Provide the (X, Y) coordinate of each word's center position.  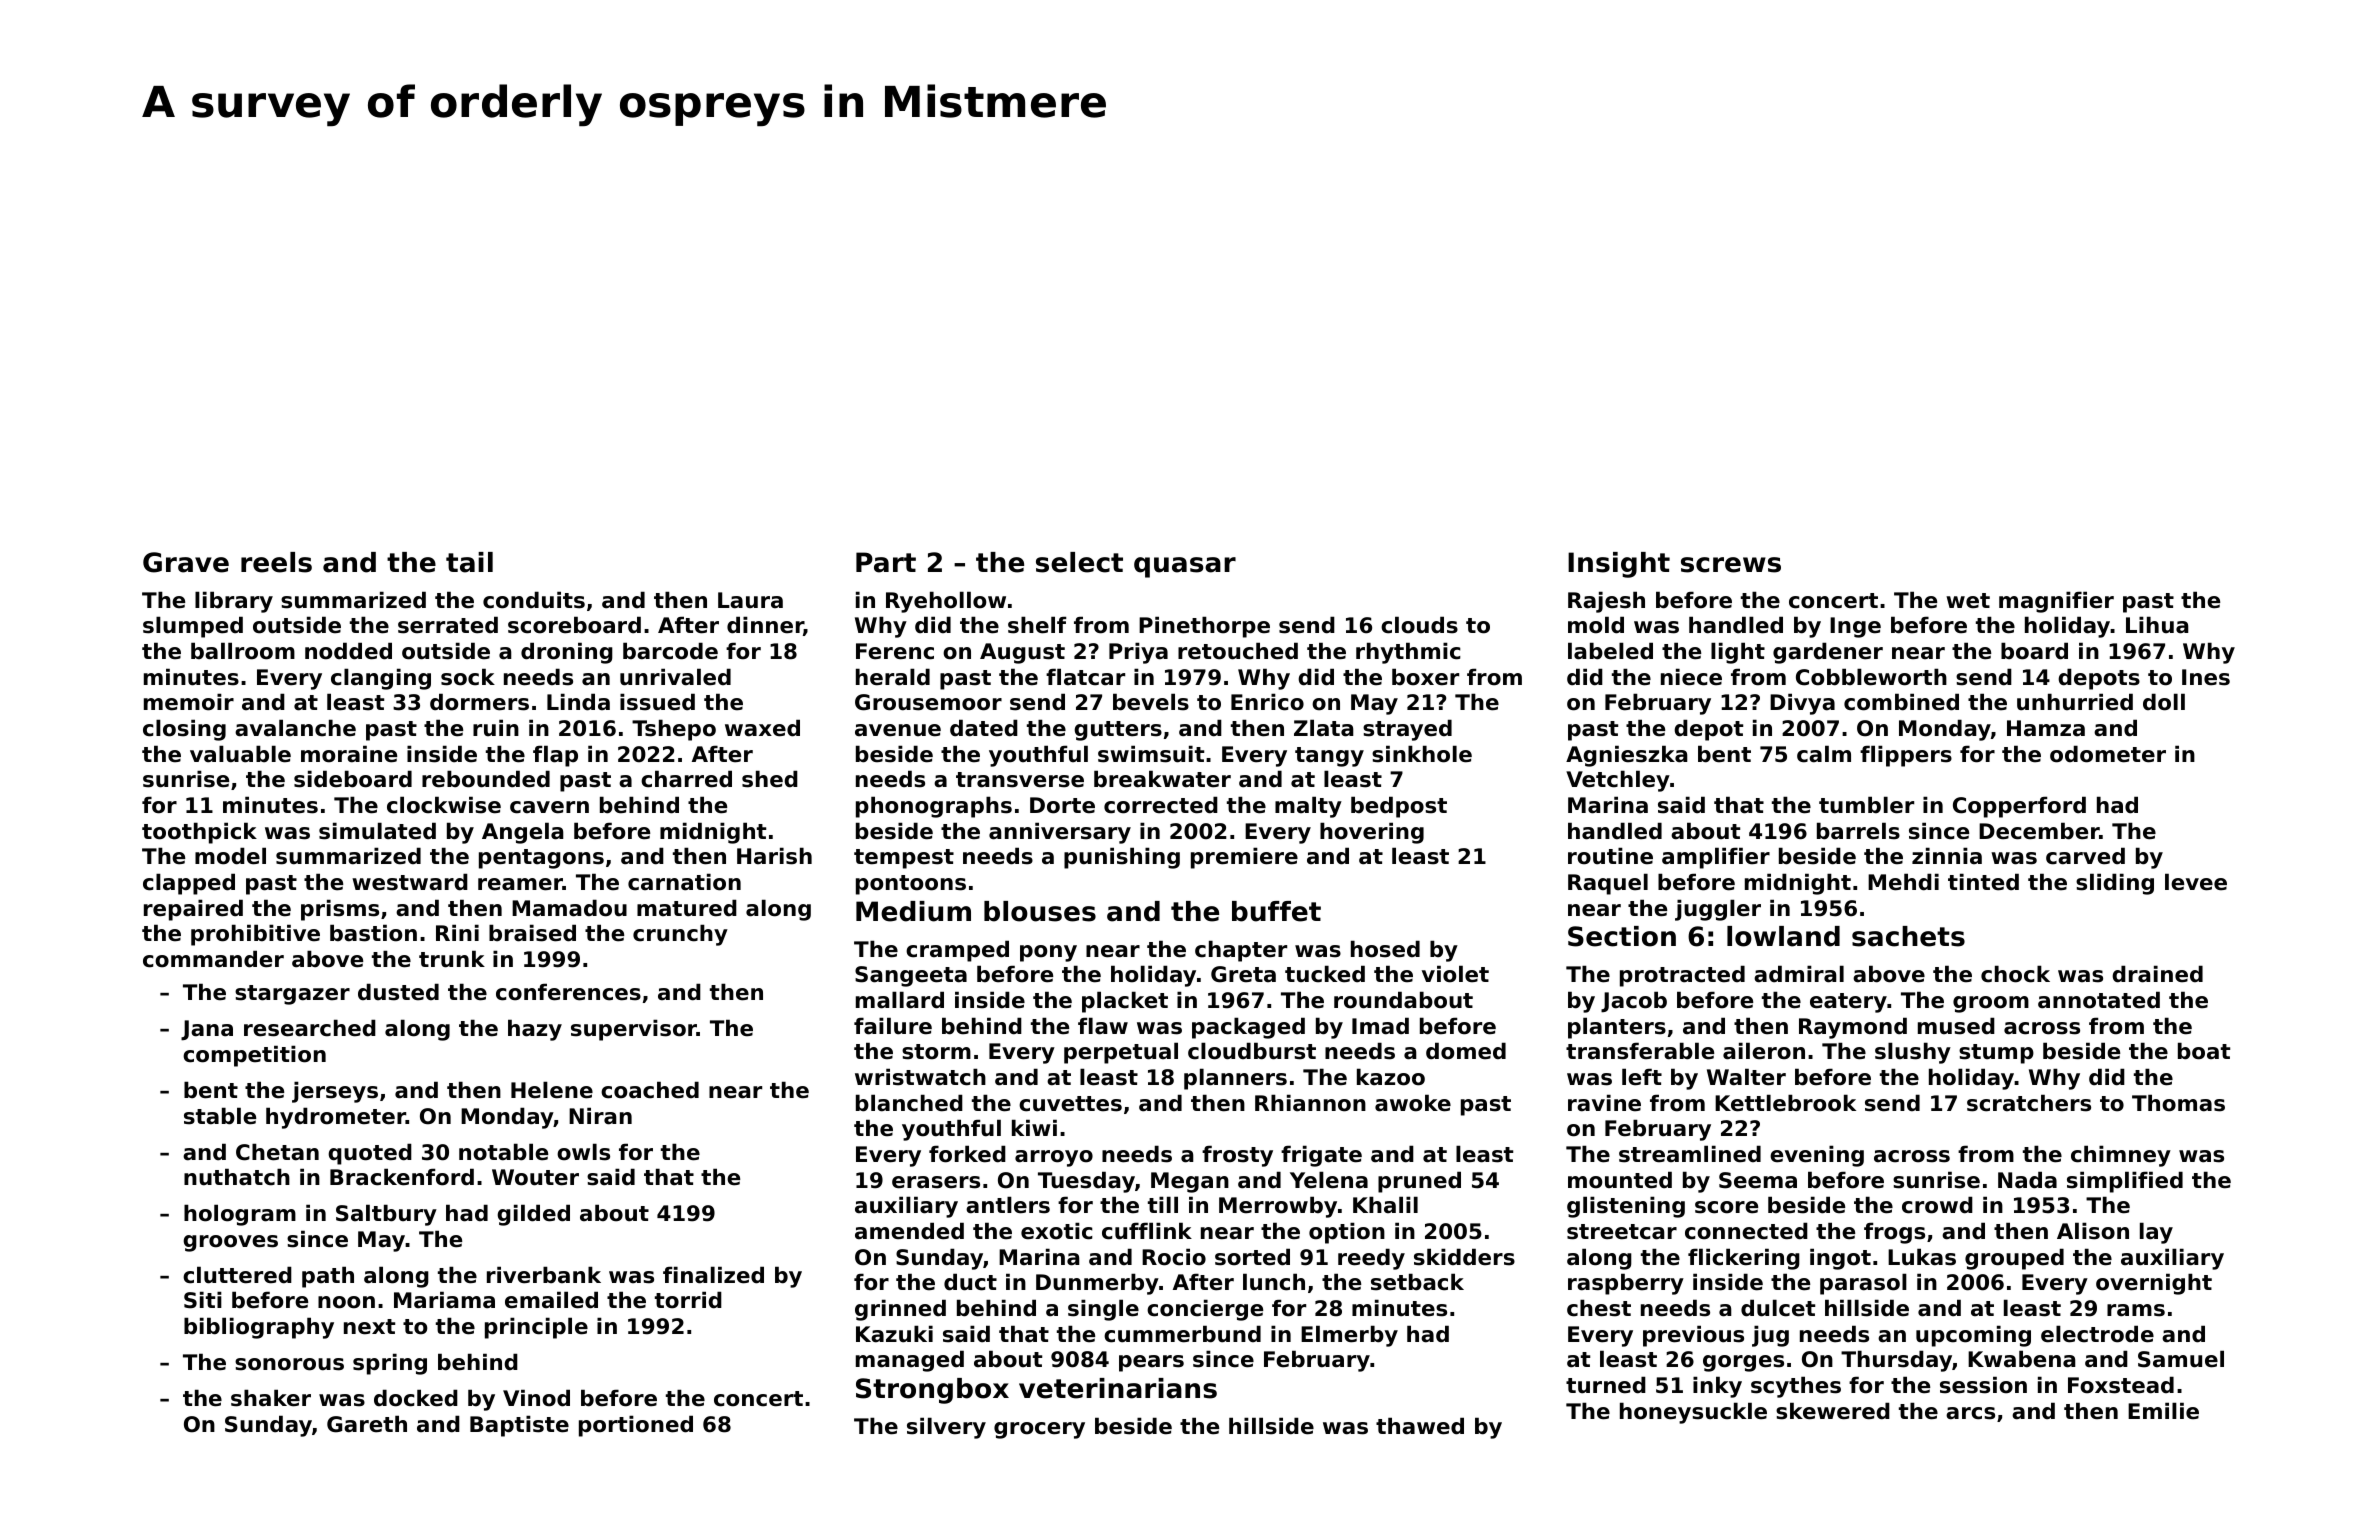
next (369, 1327)
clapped (189, 884)
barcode (670, 651)
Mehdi (1903, 882)
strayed (1407, 730)
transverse (1020, 780)
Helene (552, 1090)
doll (2164, 702)
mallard (900, 1000)
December (2039, 831)
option (1347, 1233)
